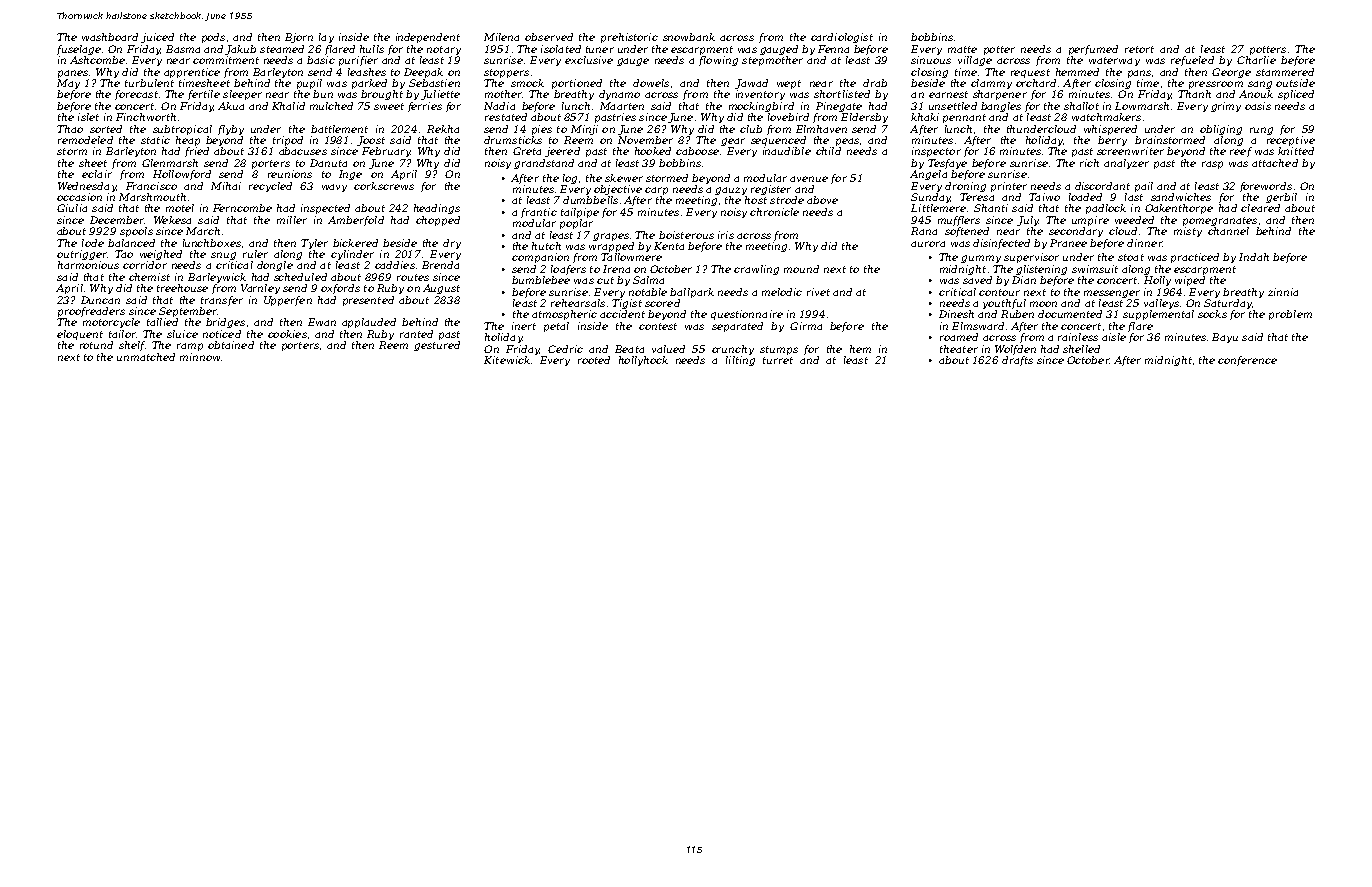 This screenshot has height=887, width=1372. What do you see at coordinates (1161, 304) in the screenshot?
I see `valleys` at bounding box center [1161, 304].
